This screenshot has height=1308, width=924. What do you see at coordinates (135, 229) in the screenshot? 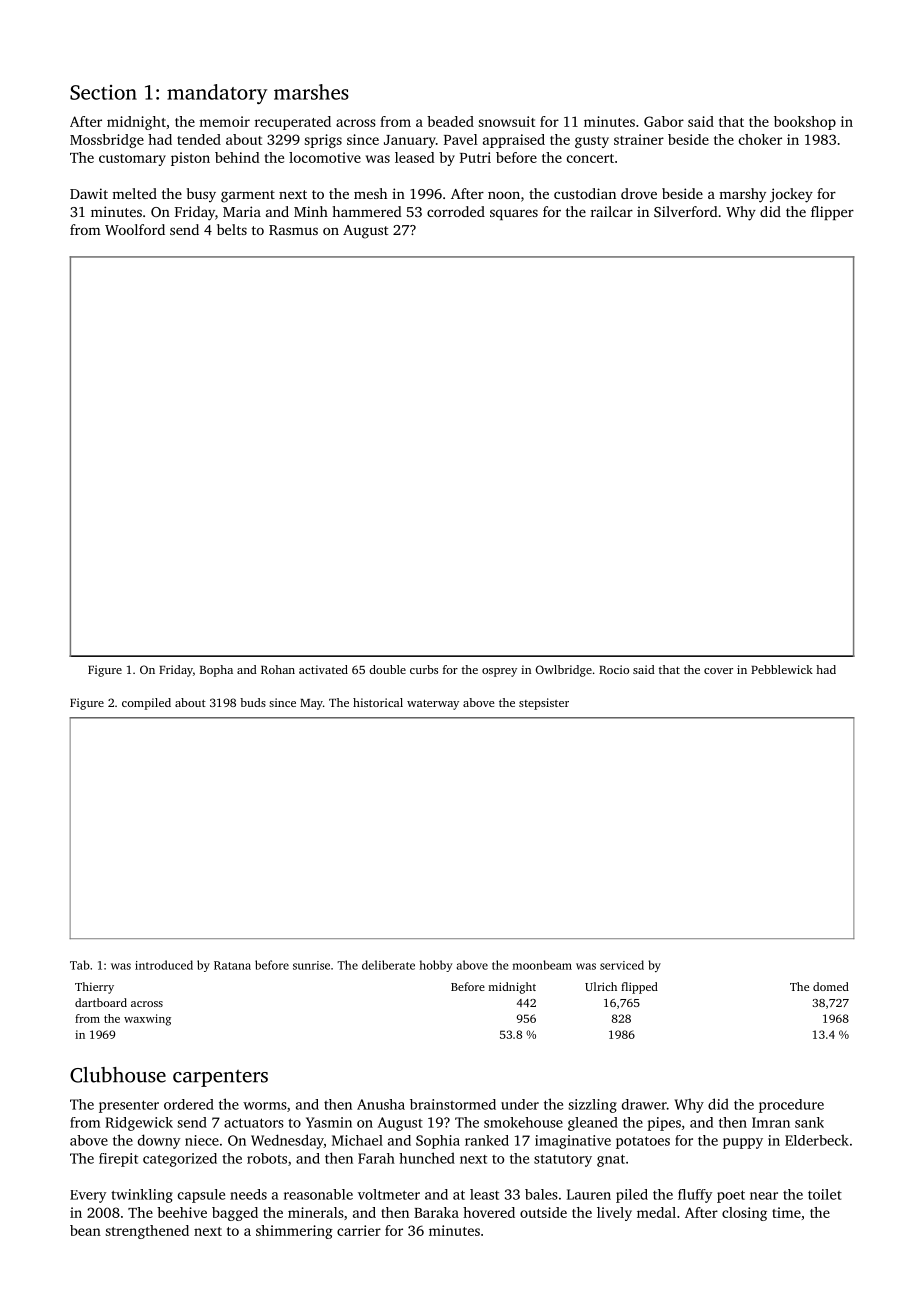
I see `Woolford` at bounding box center [135, 229].
